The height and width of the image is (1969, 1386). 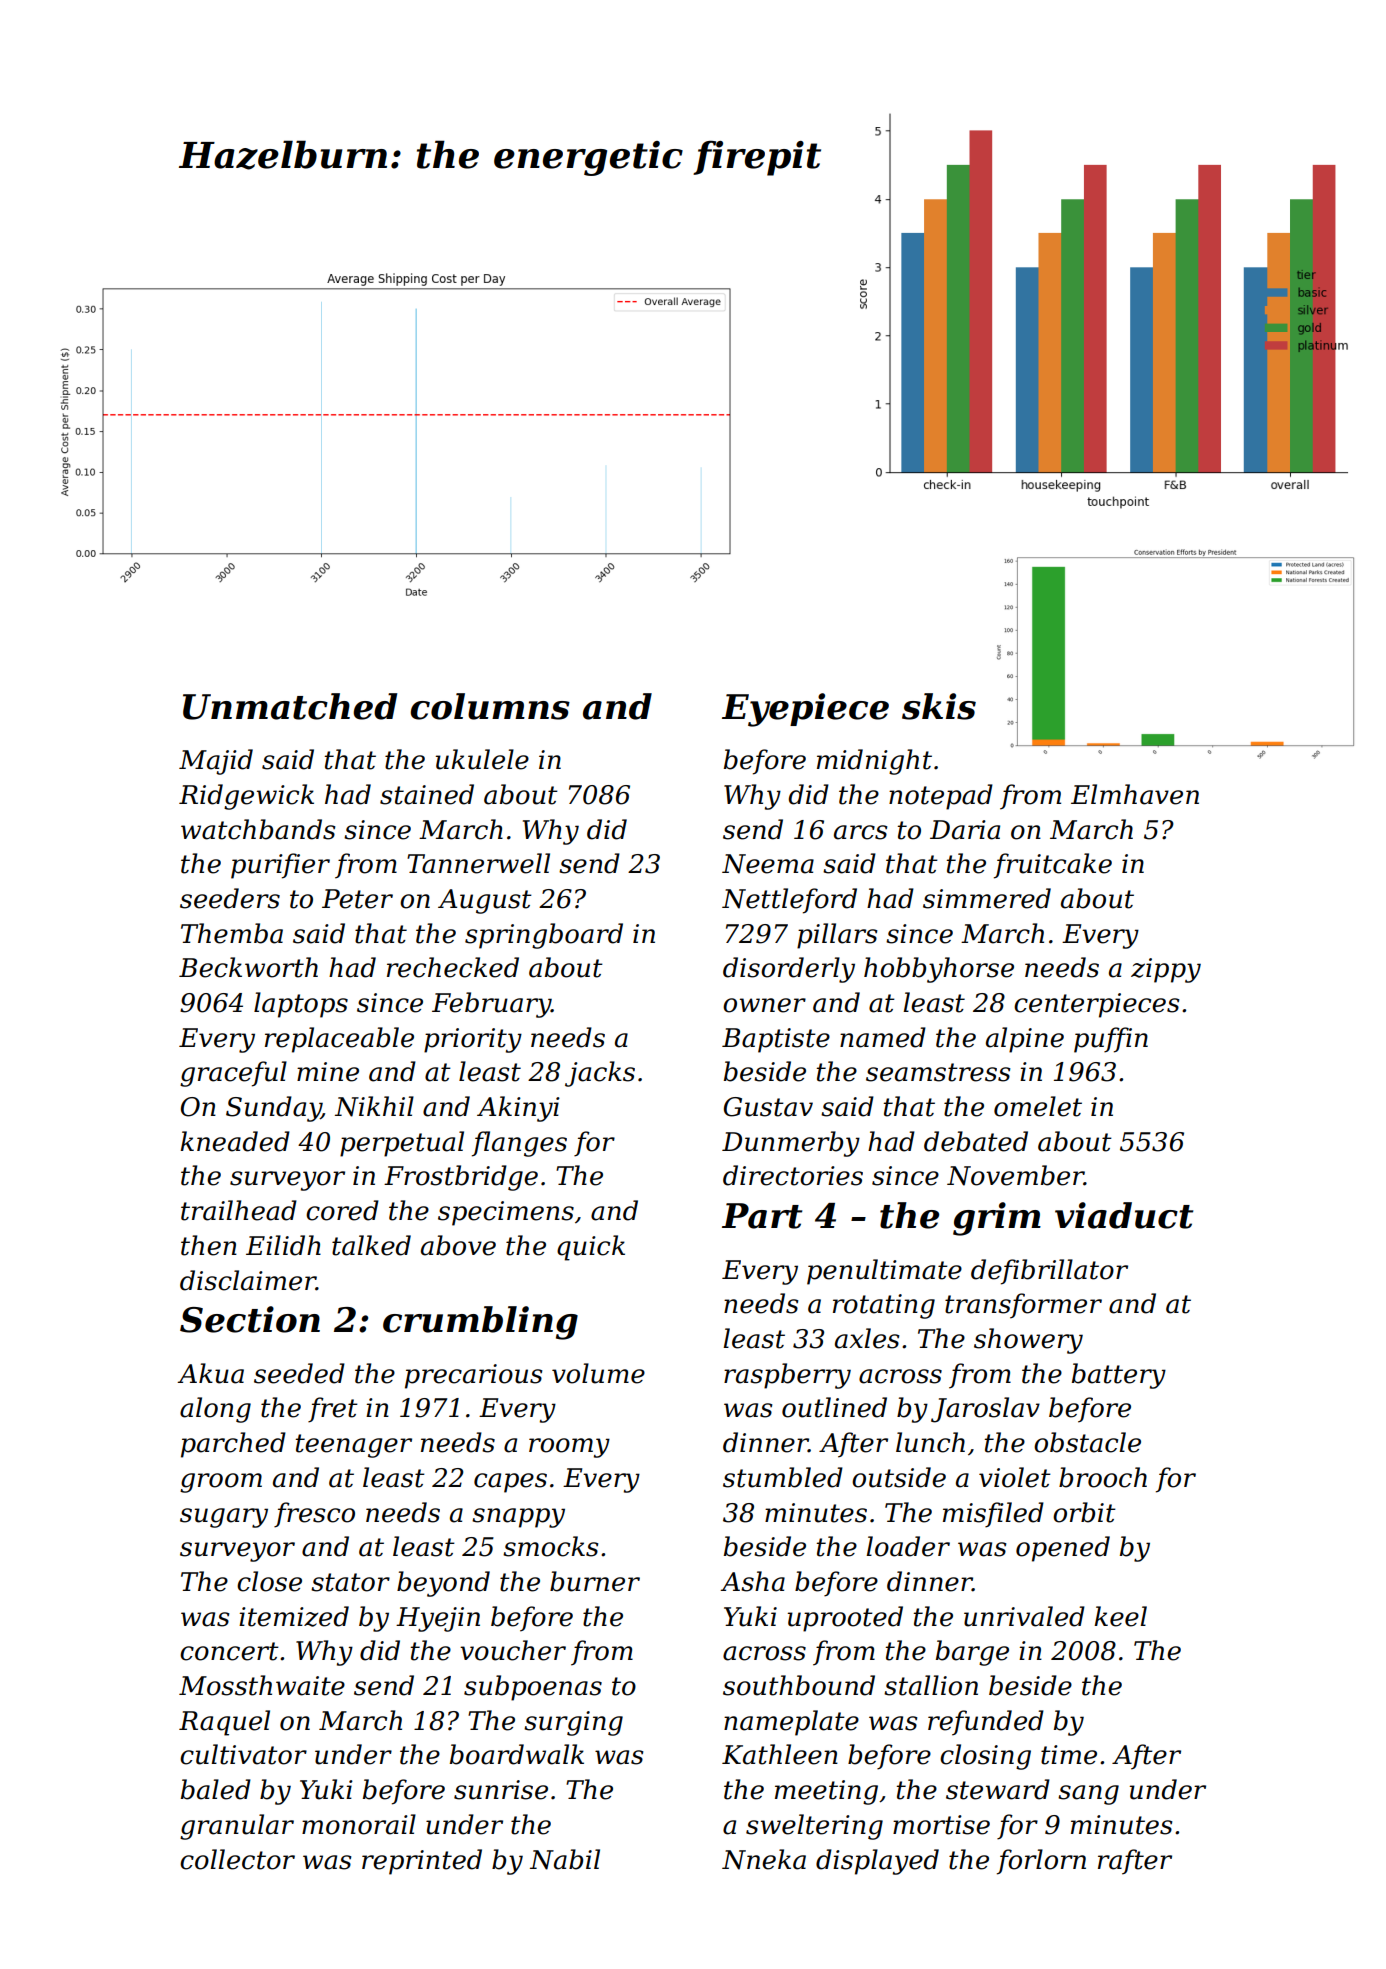 I want to click on displayed, so click(x=877, y=1862).
